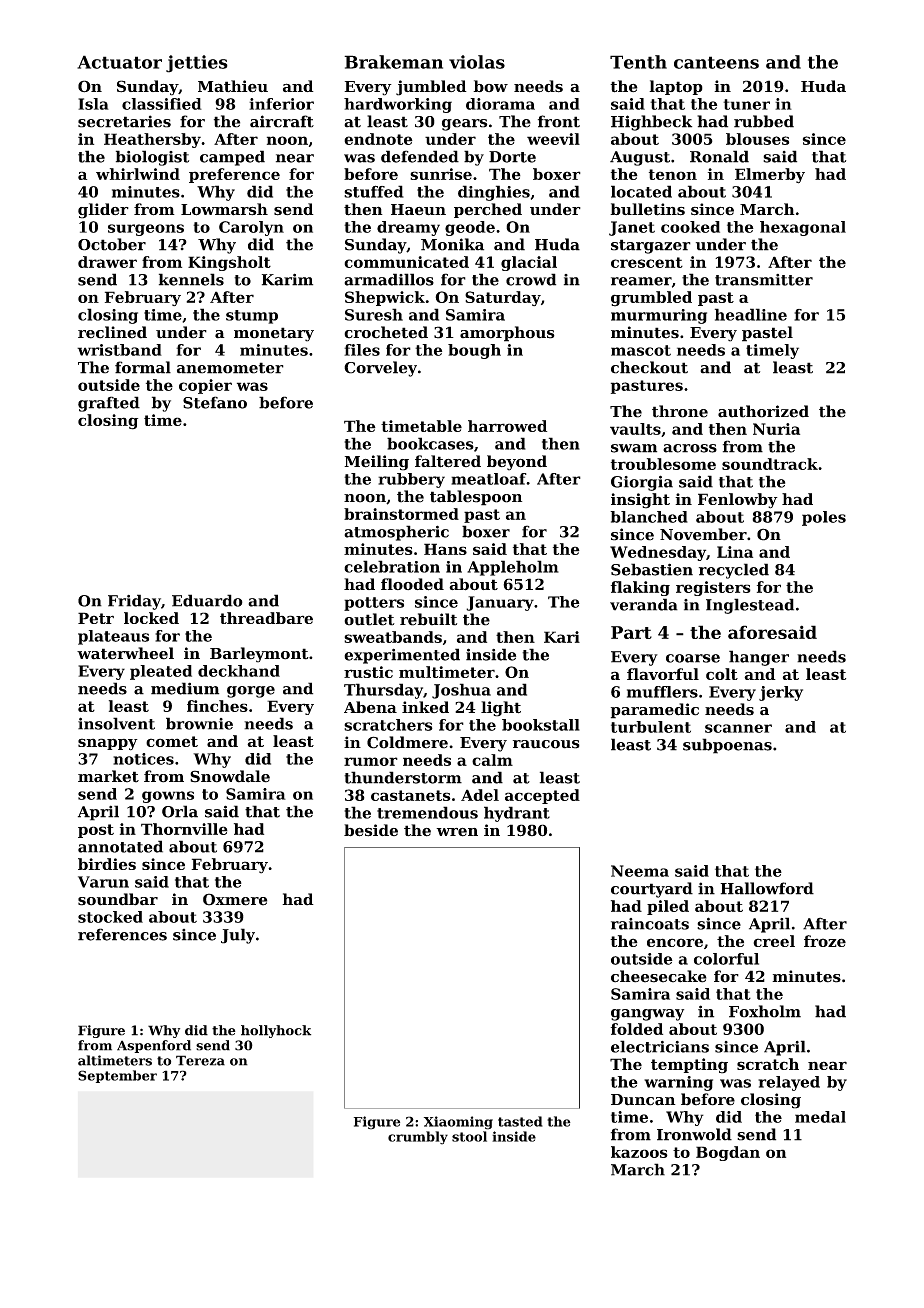 The width and height of the screenshot is (924, 1308). I want to click on poles, so click(824, 518).
